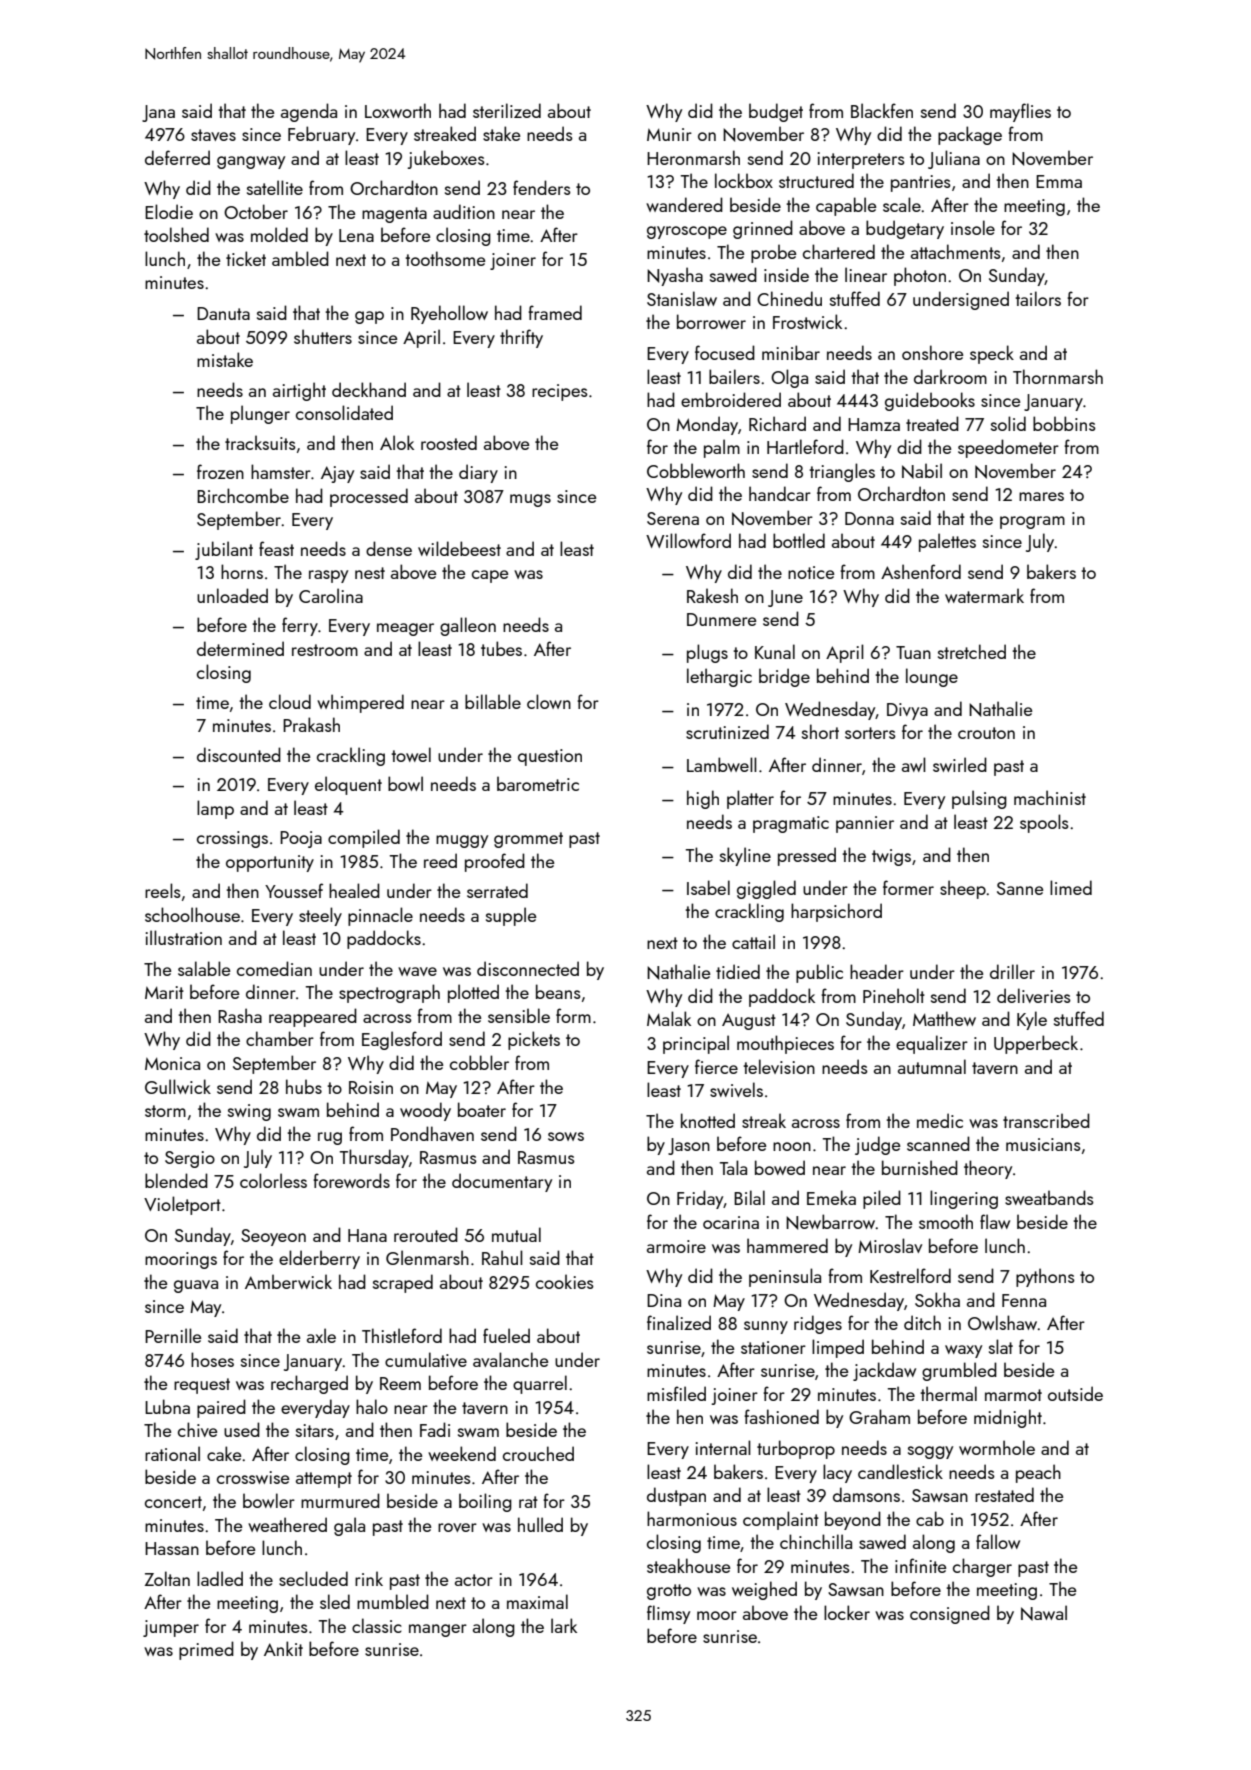 This screenshot has width=1251, height=1770. I want to click on darkroom, so click(950, 376).
